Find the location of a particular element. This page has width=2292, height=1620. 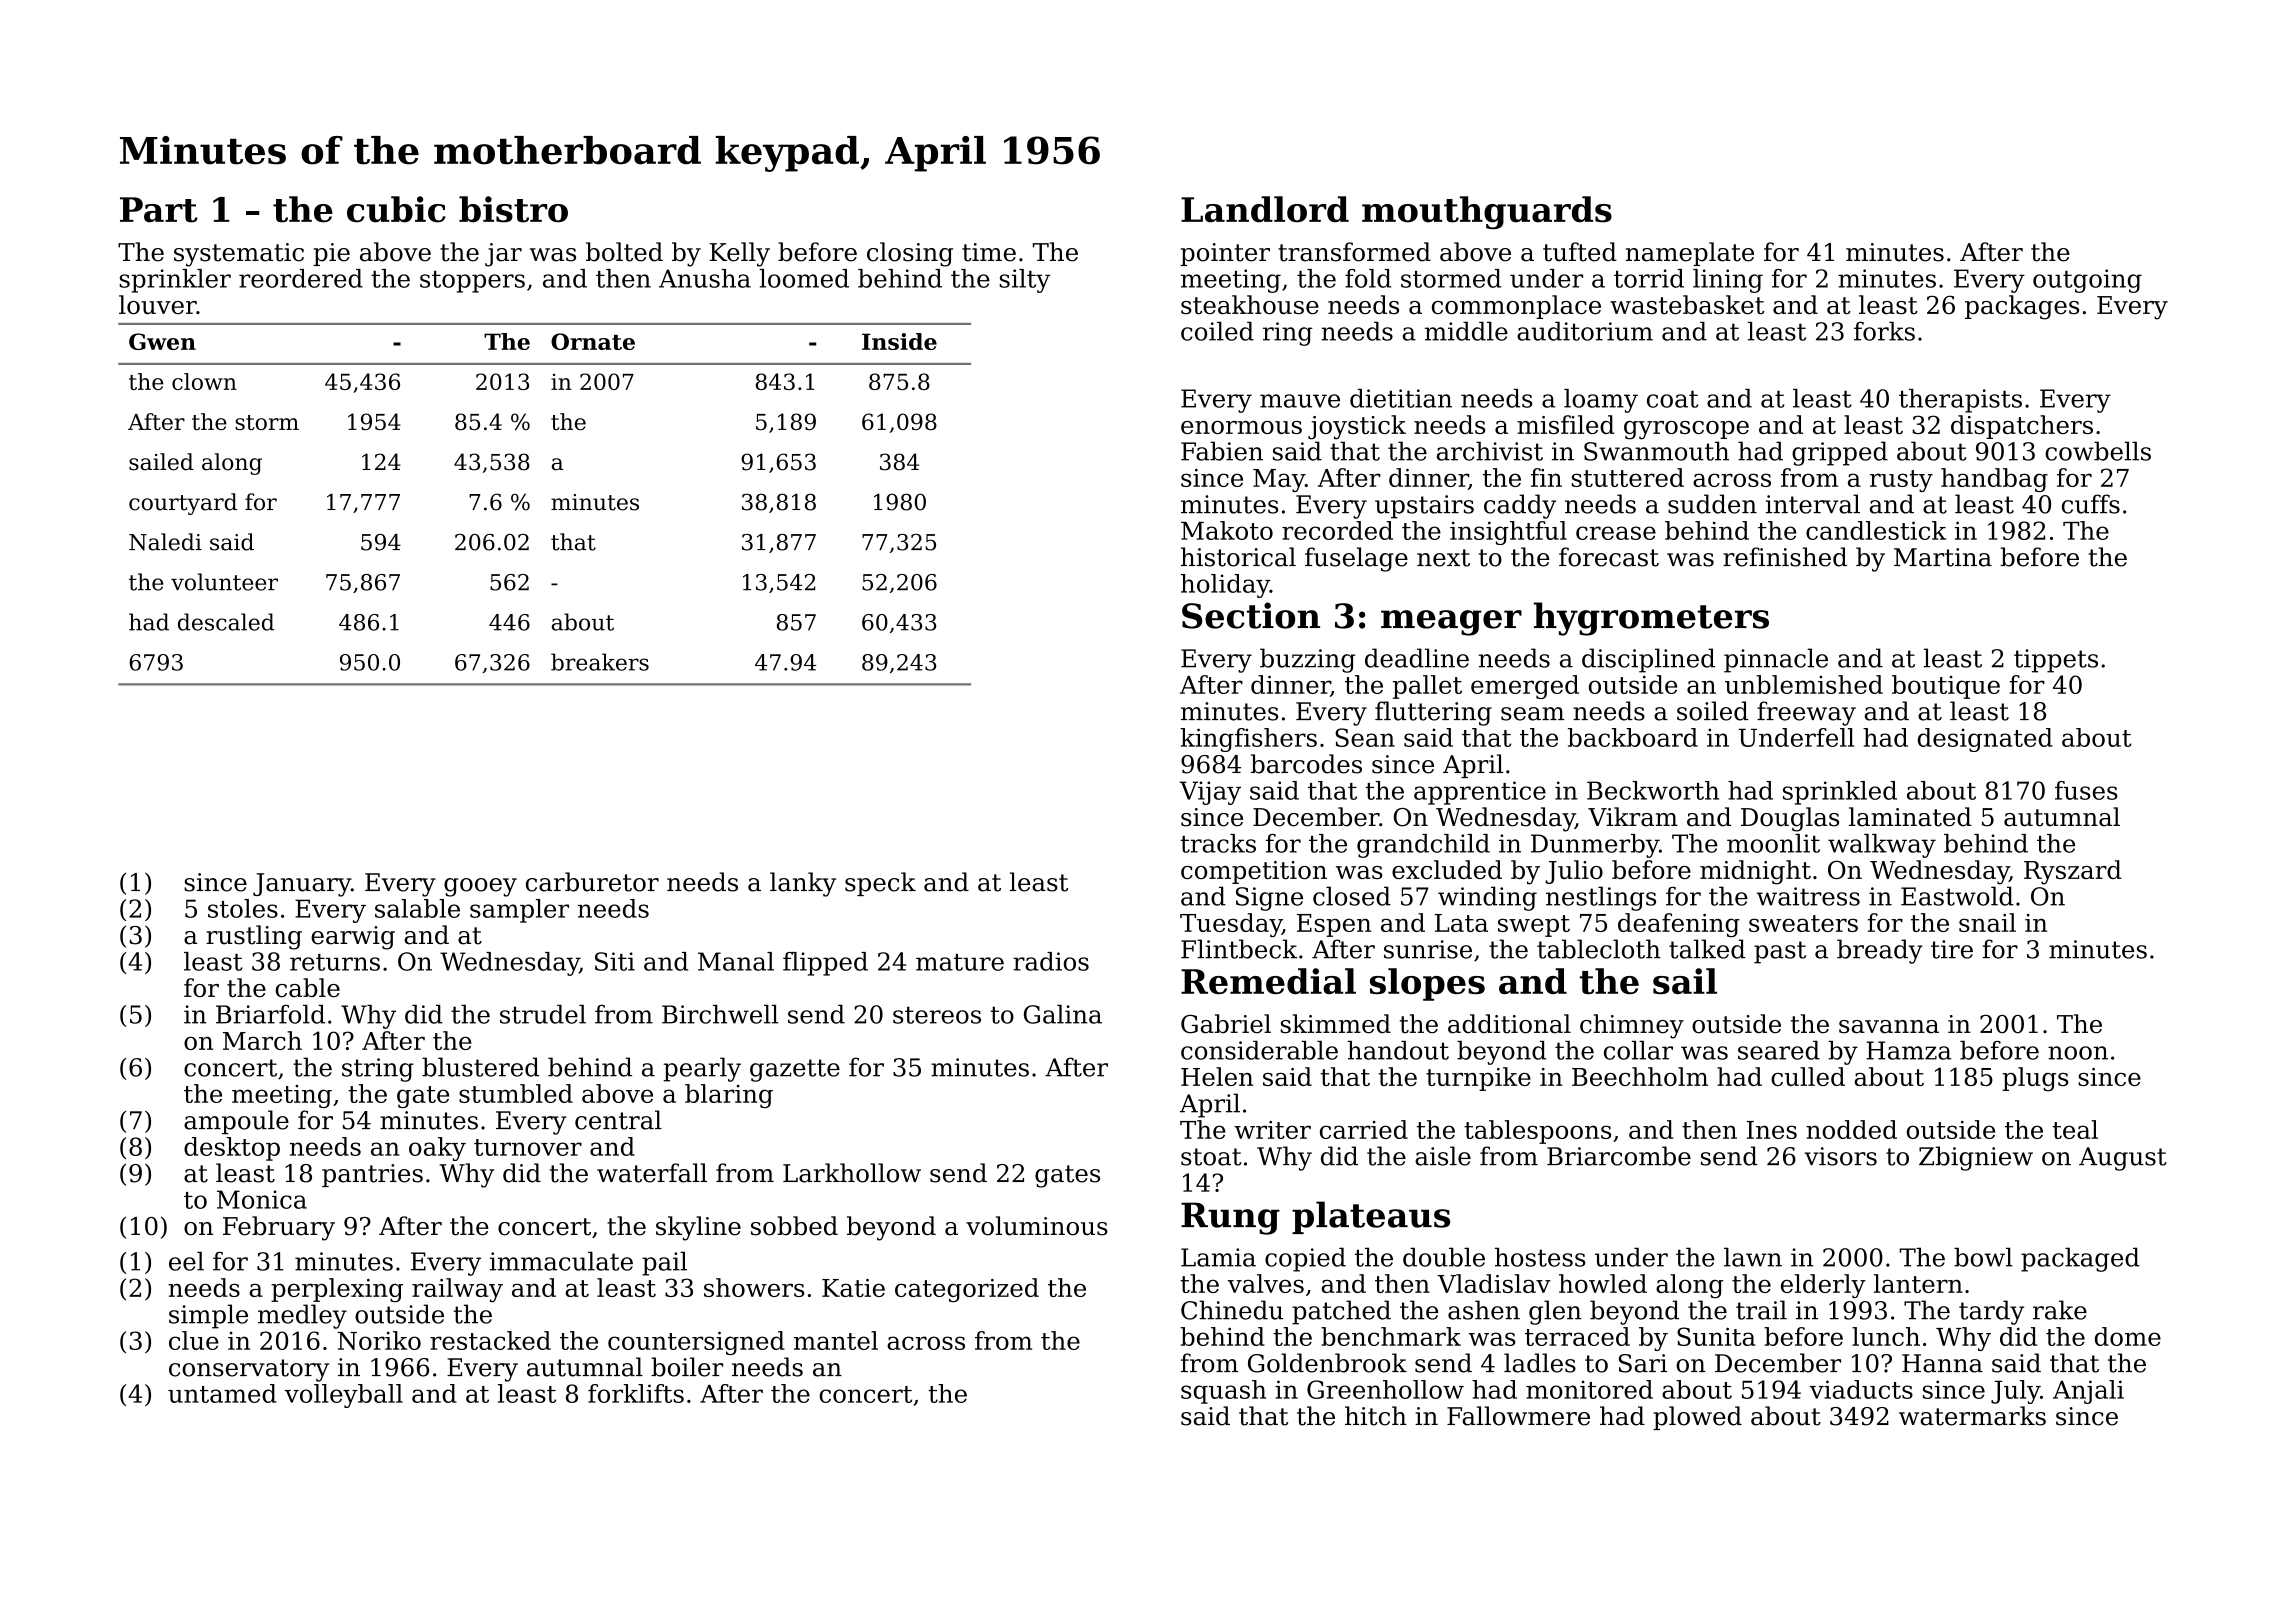

Inside is located at coordinates (899, 341).
